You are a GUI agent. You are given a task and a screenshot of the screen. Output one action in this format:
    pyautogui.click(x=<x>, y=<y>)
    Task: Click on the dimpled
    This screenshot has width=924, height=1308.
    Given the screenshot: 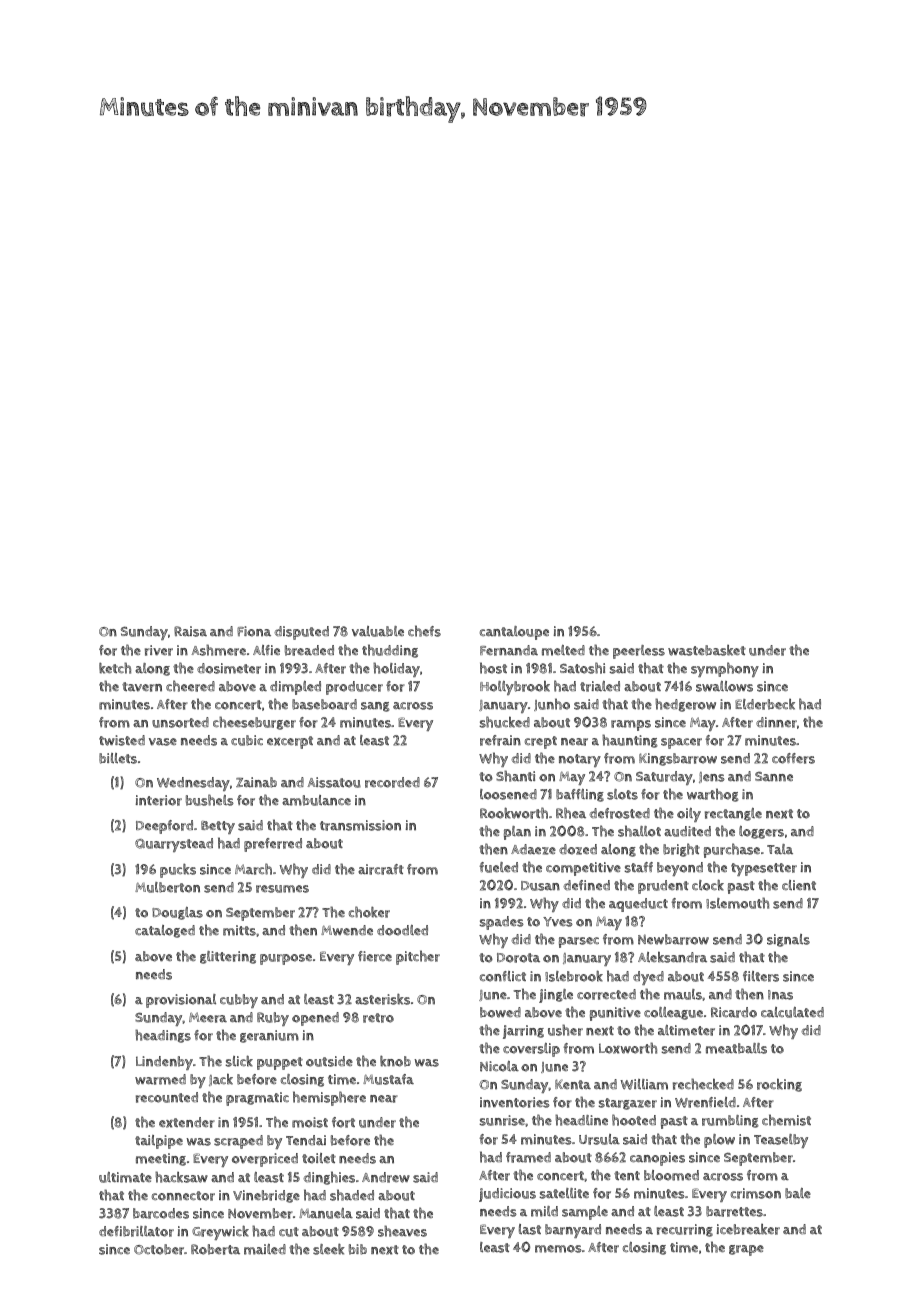 What is the action you would take?
    pyautogui.click(x=295, y=688)
